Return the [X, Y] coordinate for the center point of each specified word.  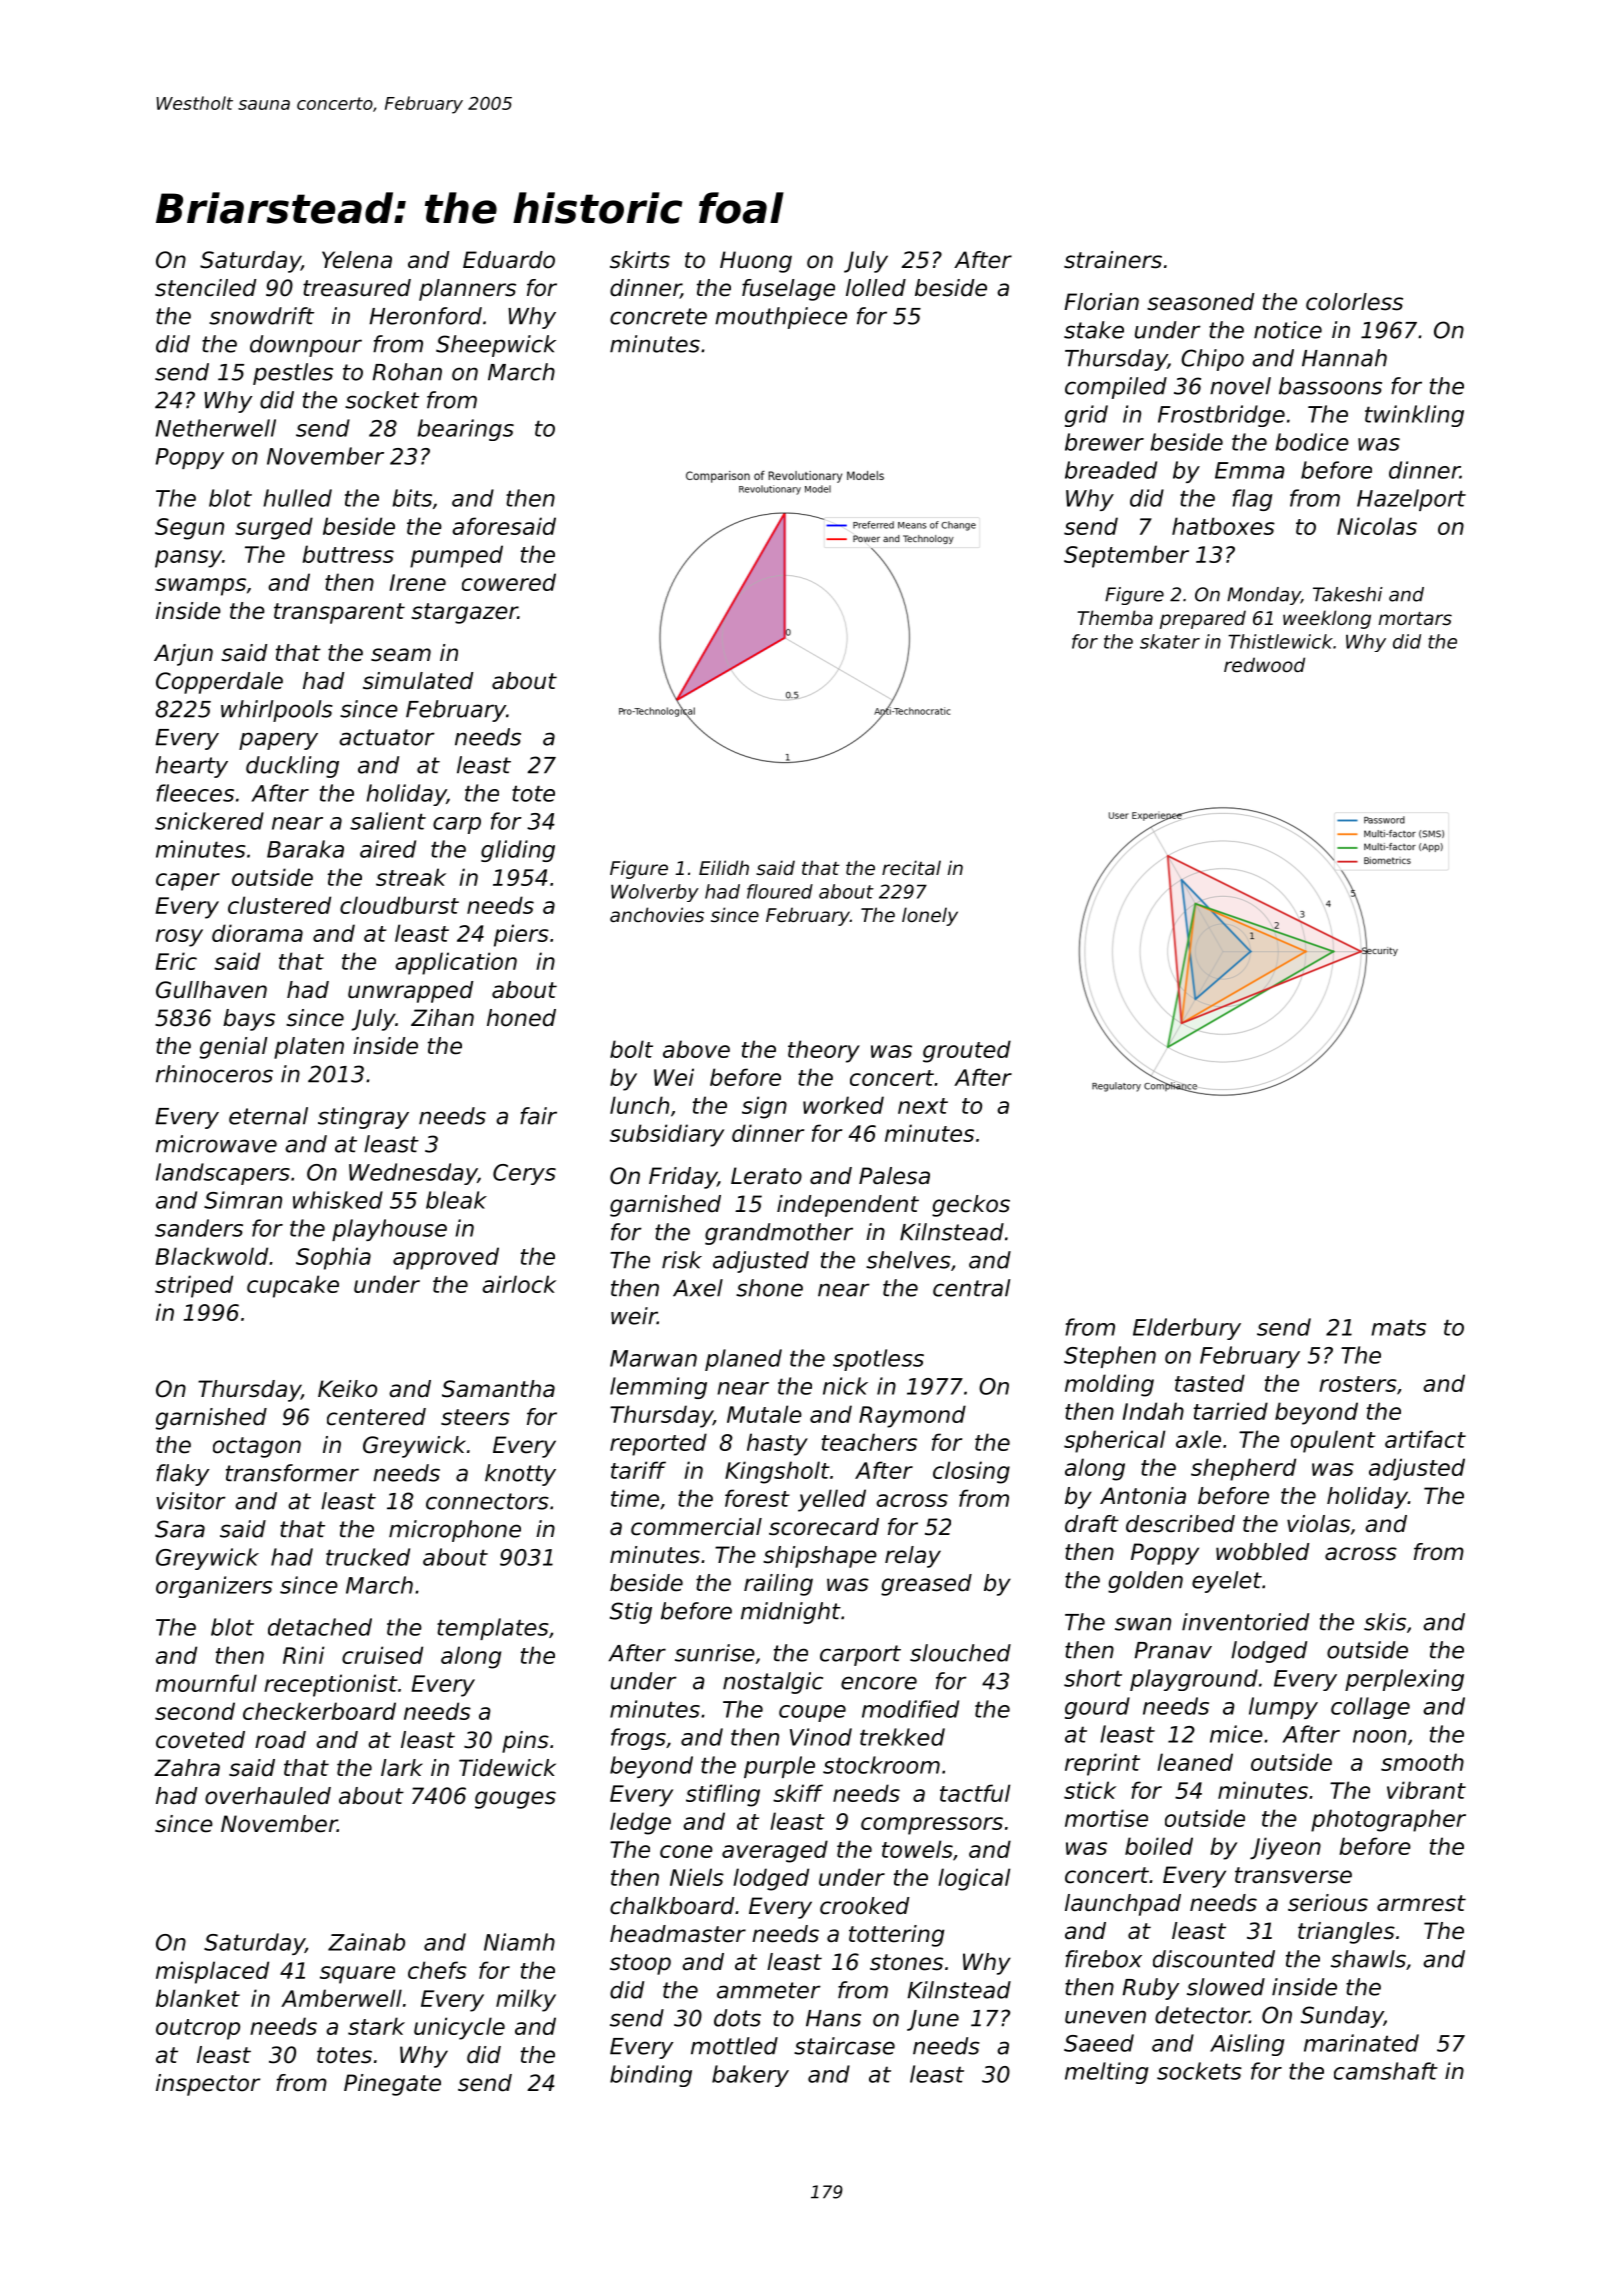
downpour [306, 346]
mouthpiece [781, 318]
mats [1398, 1327]
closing [971, 1472]
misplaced [212, 1972]
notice [1288, 330]
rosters [1358, 1384]
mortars [1415, 618]
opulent [1333, 1441]
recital [911, 867]
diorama [257, 933]
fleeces [195, 793]
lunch [639, 1105]
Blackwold [212, 1256]
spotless [878, 1360]
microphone [455, 1531]
